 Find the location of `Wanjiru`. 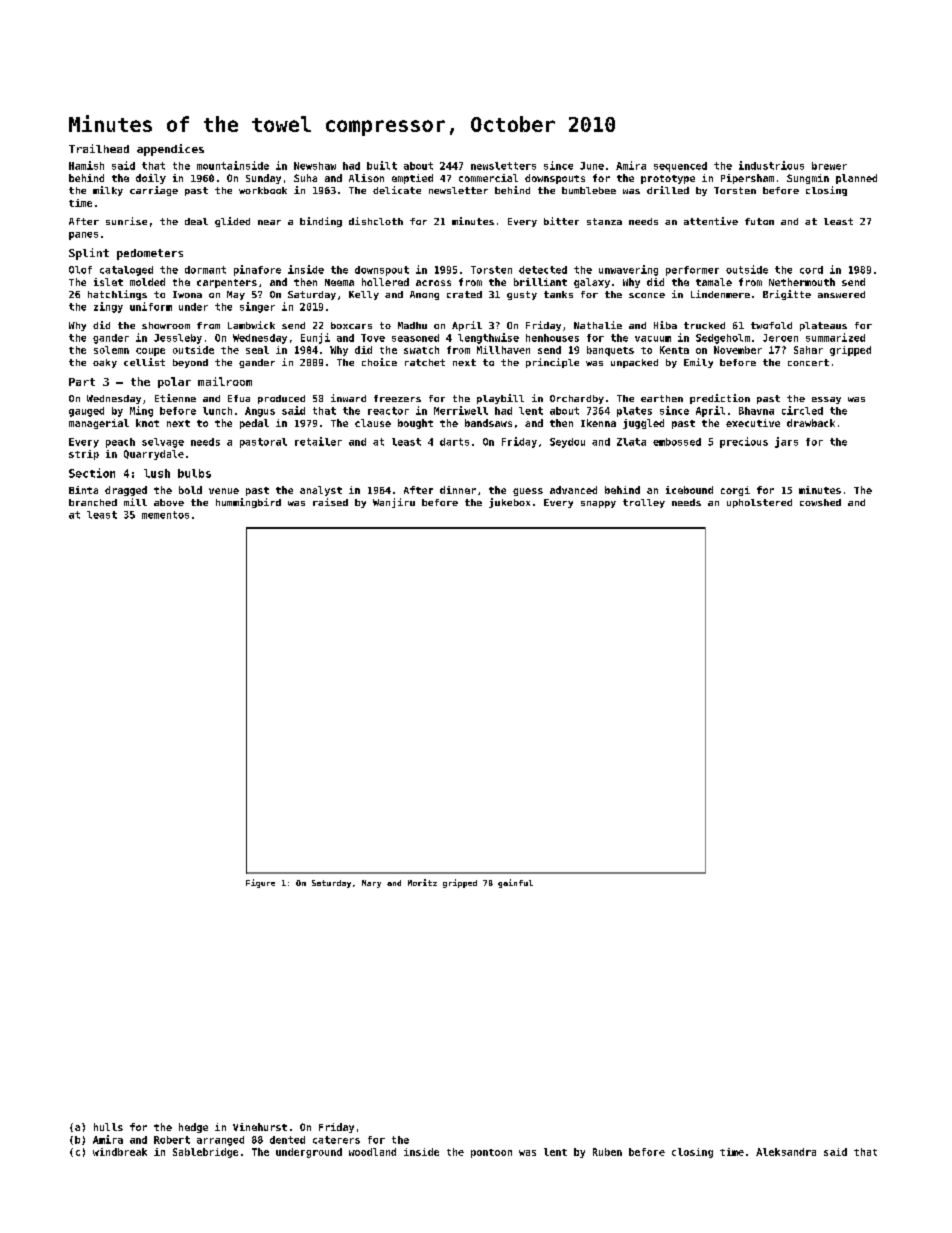

Wanjiru is located at coordinates (394, 503).
